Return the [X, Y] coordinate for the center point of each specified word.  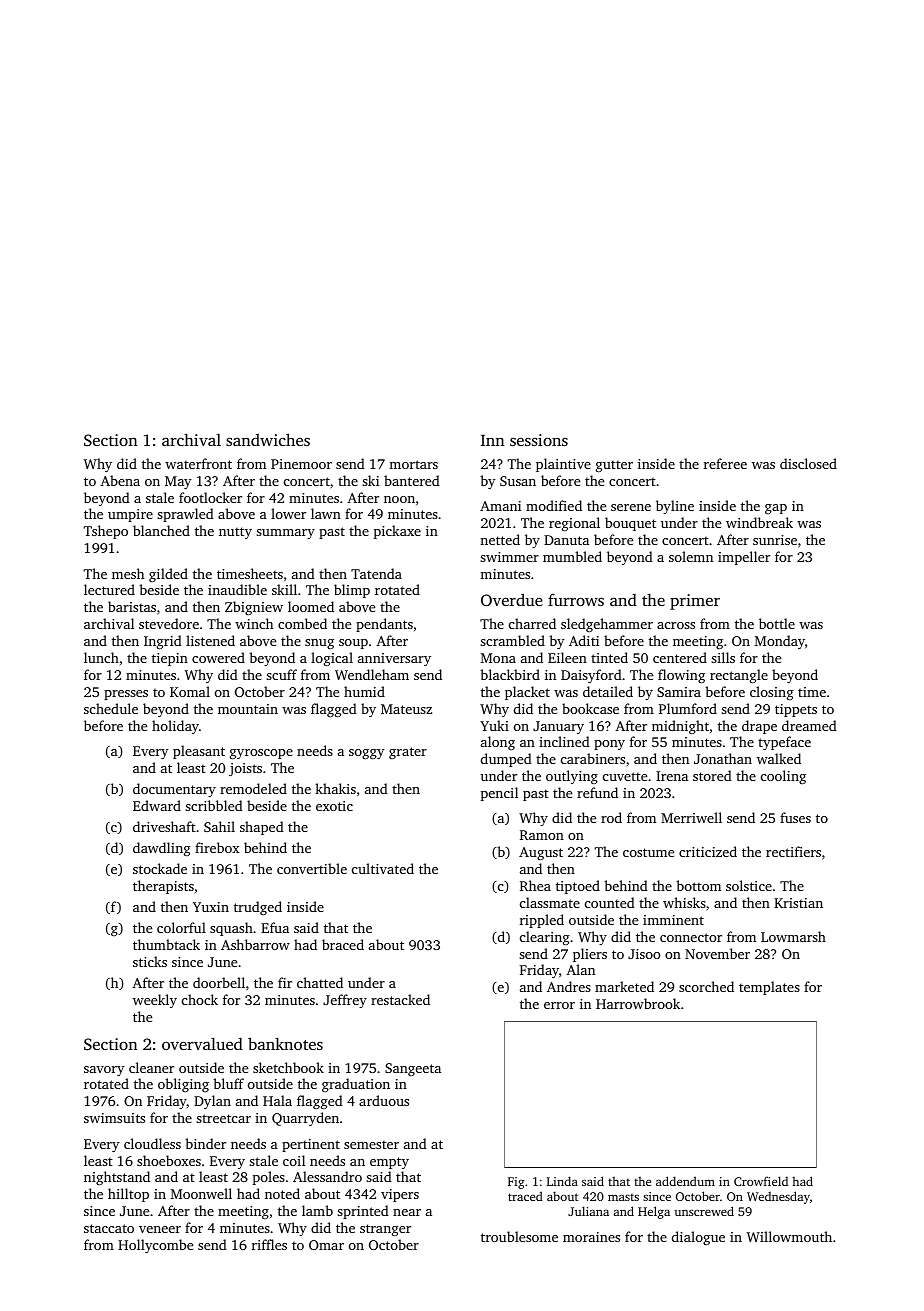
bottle [777, 623]
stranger [385, 1230]
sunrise [775, 540]
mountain [248, 709]
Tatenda [376, 573]
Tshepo [105, 532]
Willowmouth [789, 1236]
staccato [109, 1228]
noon [399, 499]
